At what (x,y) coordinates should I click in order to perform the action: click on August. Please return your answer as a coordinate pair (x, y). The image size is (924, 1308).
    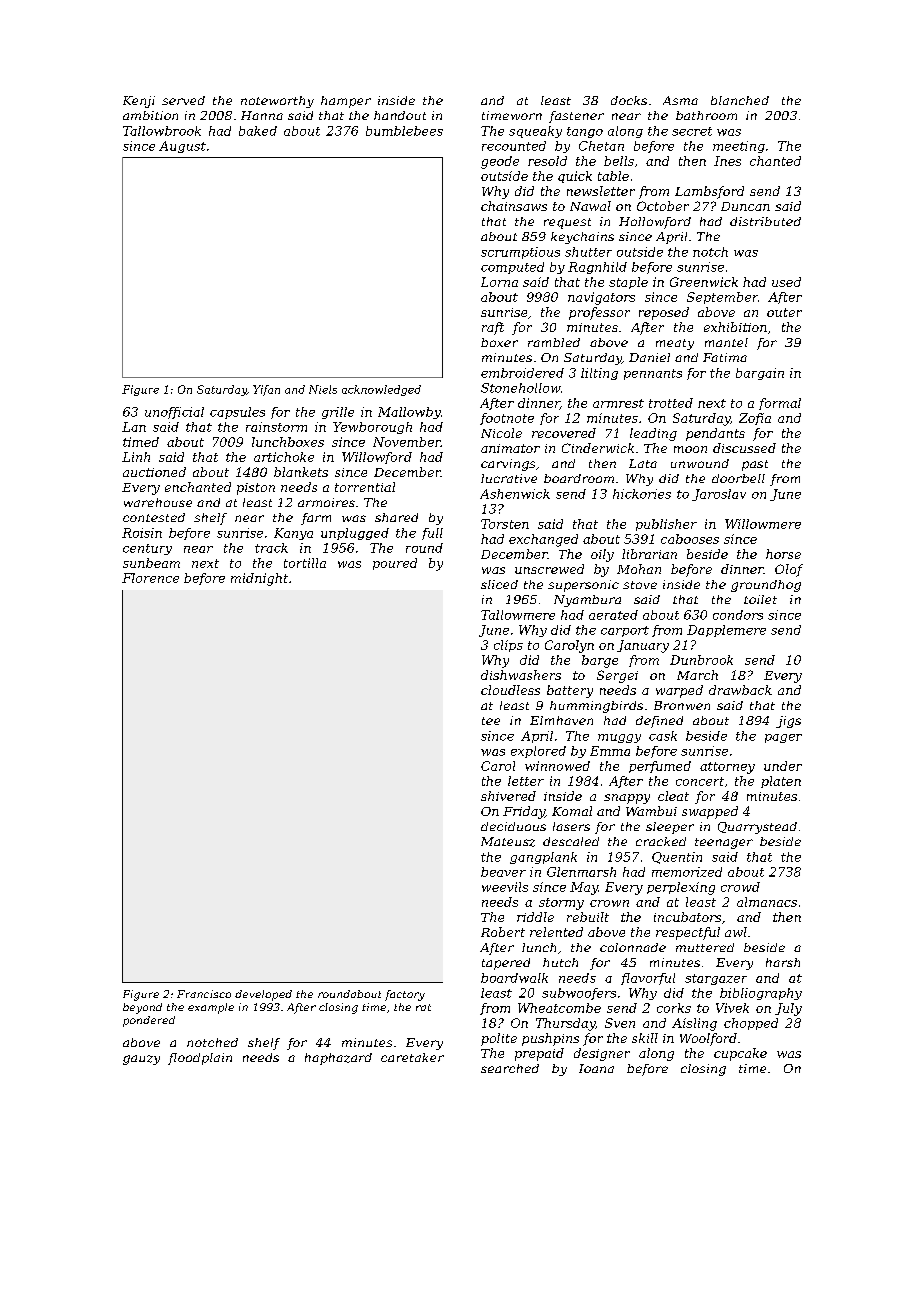
    Looking at the image, I should click on (182, 147).
